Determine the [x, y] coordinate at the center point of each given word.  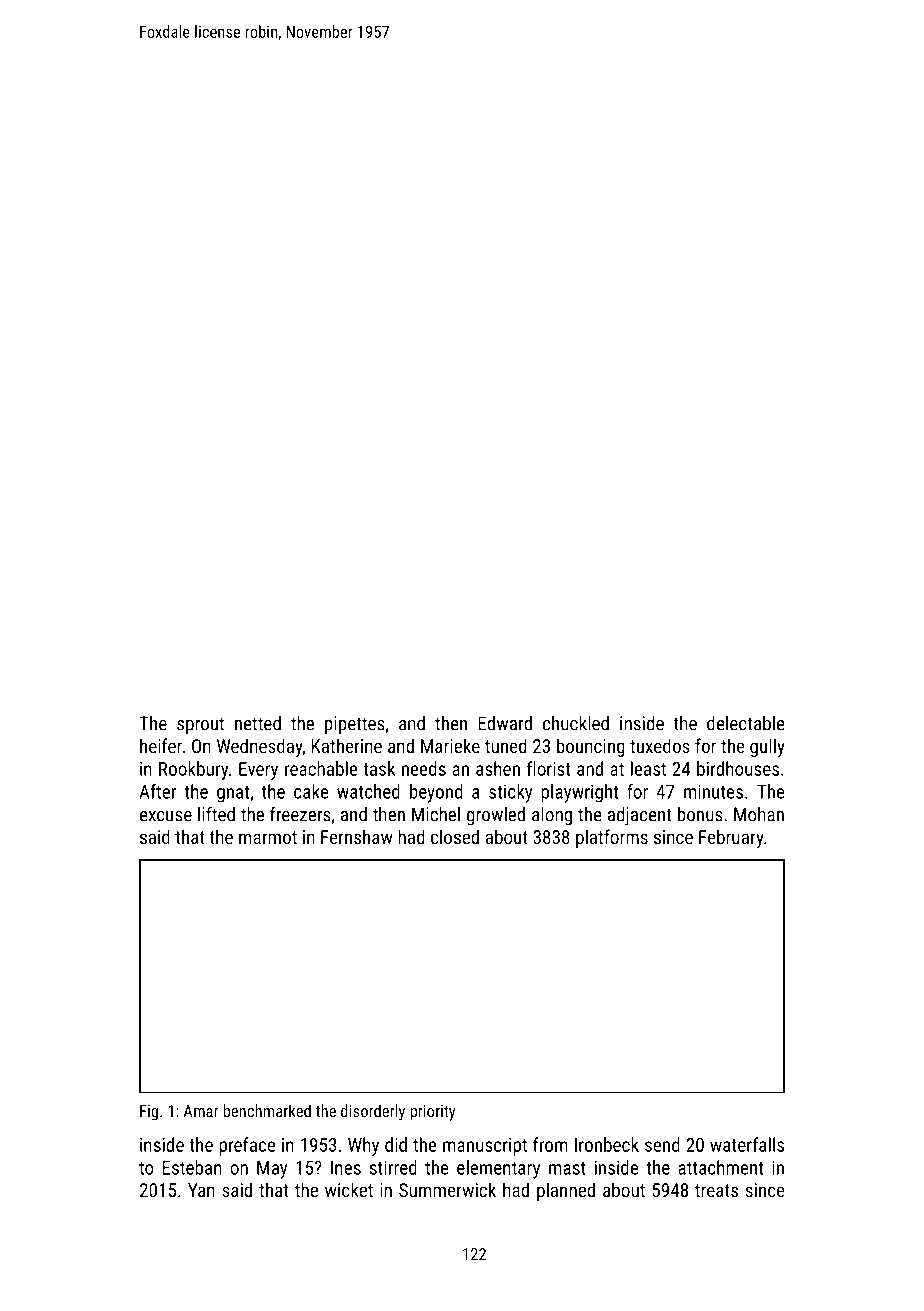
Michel [436, 814]
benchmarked [267, 1110]
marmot [268, 837]
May [272, 1169]
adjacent [639, 816]
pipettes [355, 725]
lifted [216, 814]
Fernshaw [357, 836]
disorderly [373, 1112]
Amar [201, 1111]
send [662, 1144]
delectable [746, 723]
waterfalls [747, 1144]
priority [432, 1113]
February [731, 838]
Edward [505, 723]
